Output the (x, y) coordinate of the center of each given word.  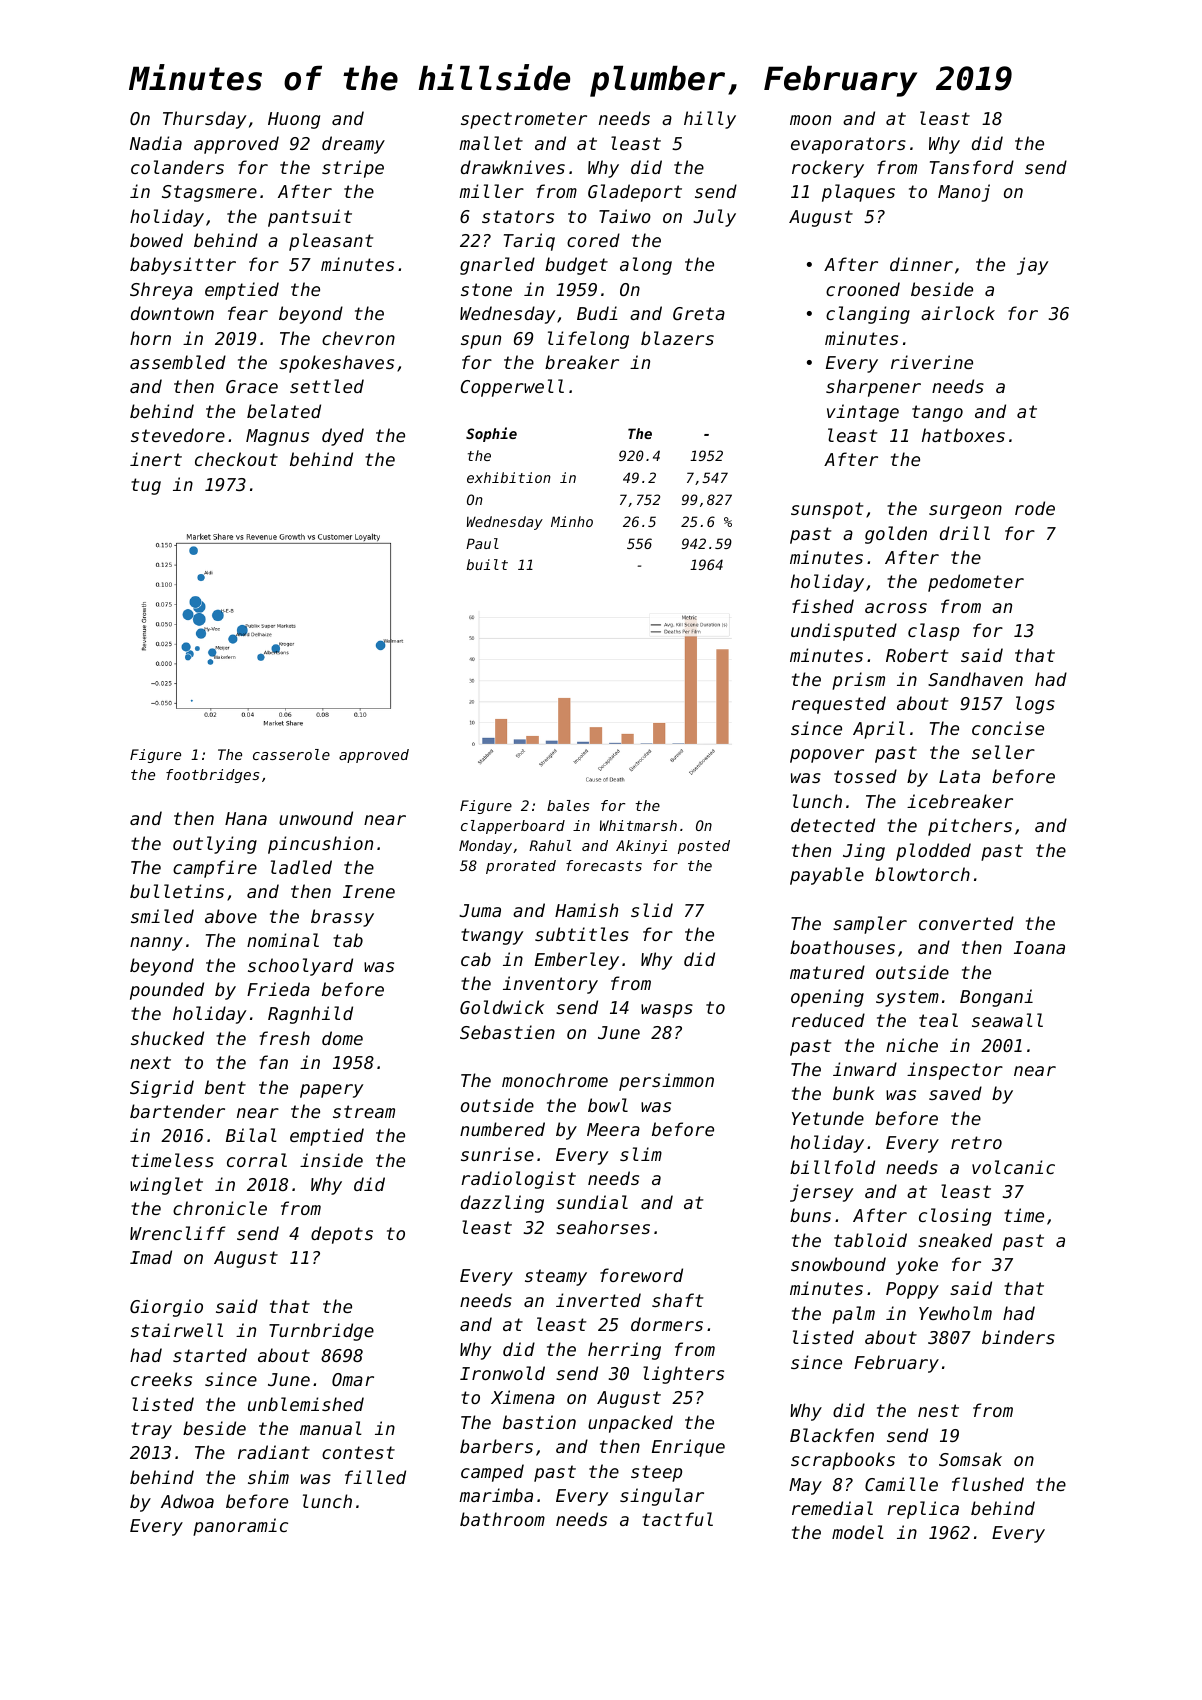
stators (518, 216)
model (858, 1532)
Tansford (972, 167)
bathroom (502, 1519)
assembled (178, 362)
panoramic (240, 1527)
